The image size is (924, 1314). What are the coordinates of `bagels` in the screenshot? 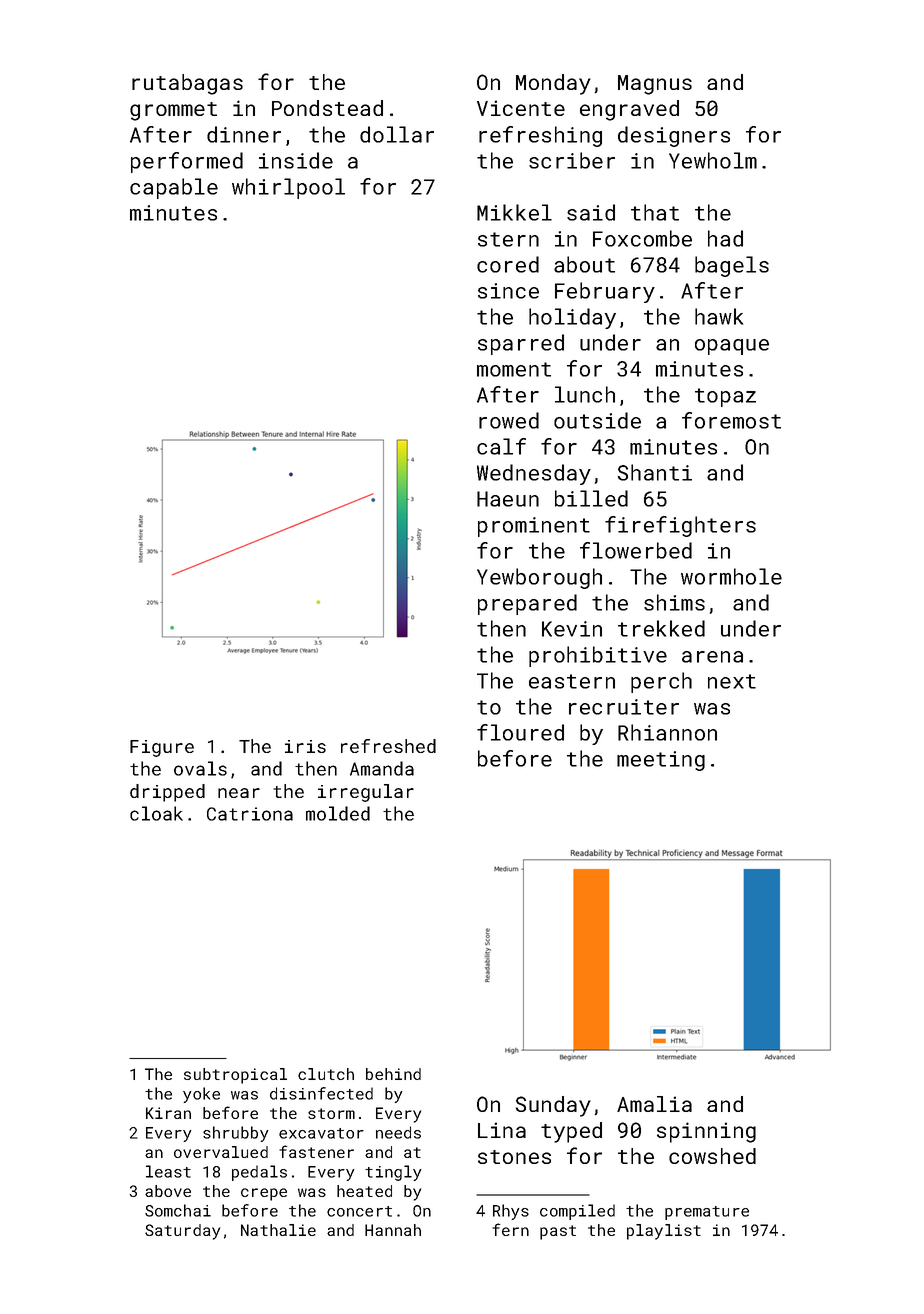 It's located at (732, 266).
